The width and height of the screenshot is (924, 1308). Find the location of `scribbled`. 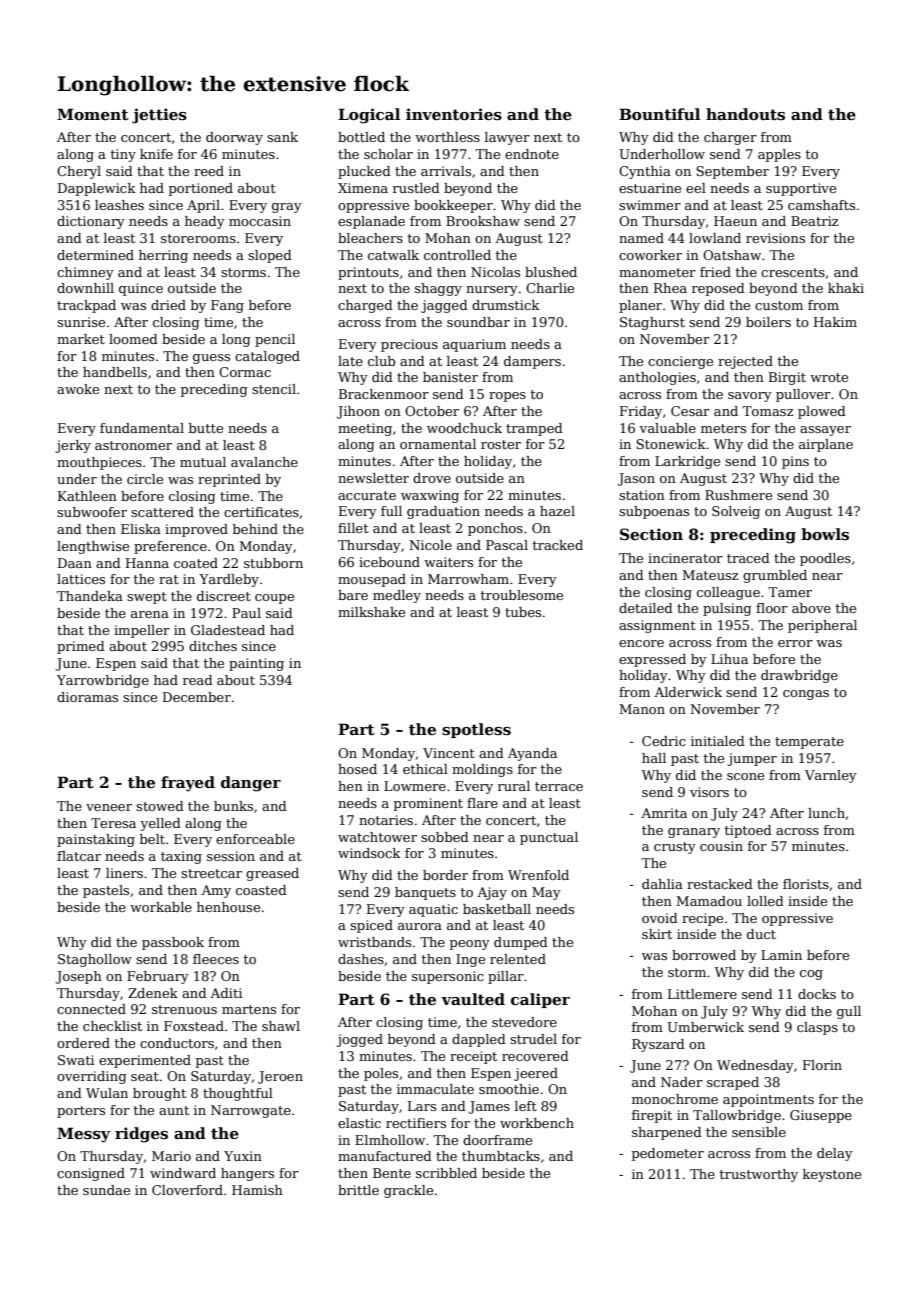

scribbled is located at coordinates (446, 1173).
